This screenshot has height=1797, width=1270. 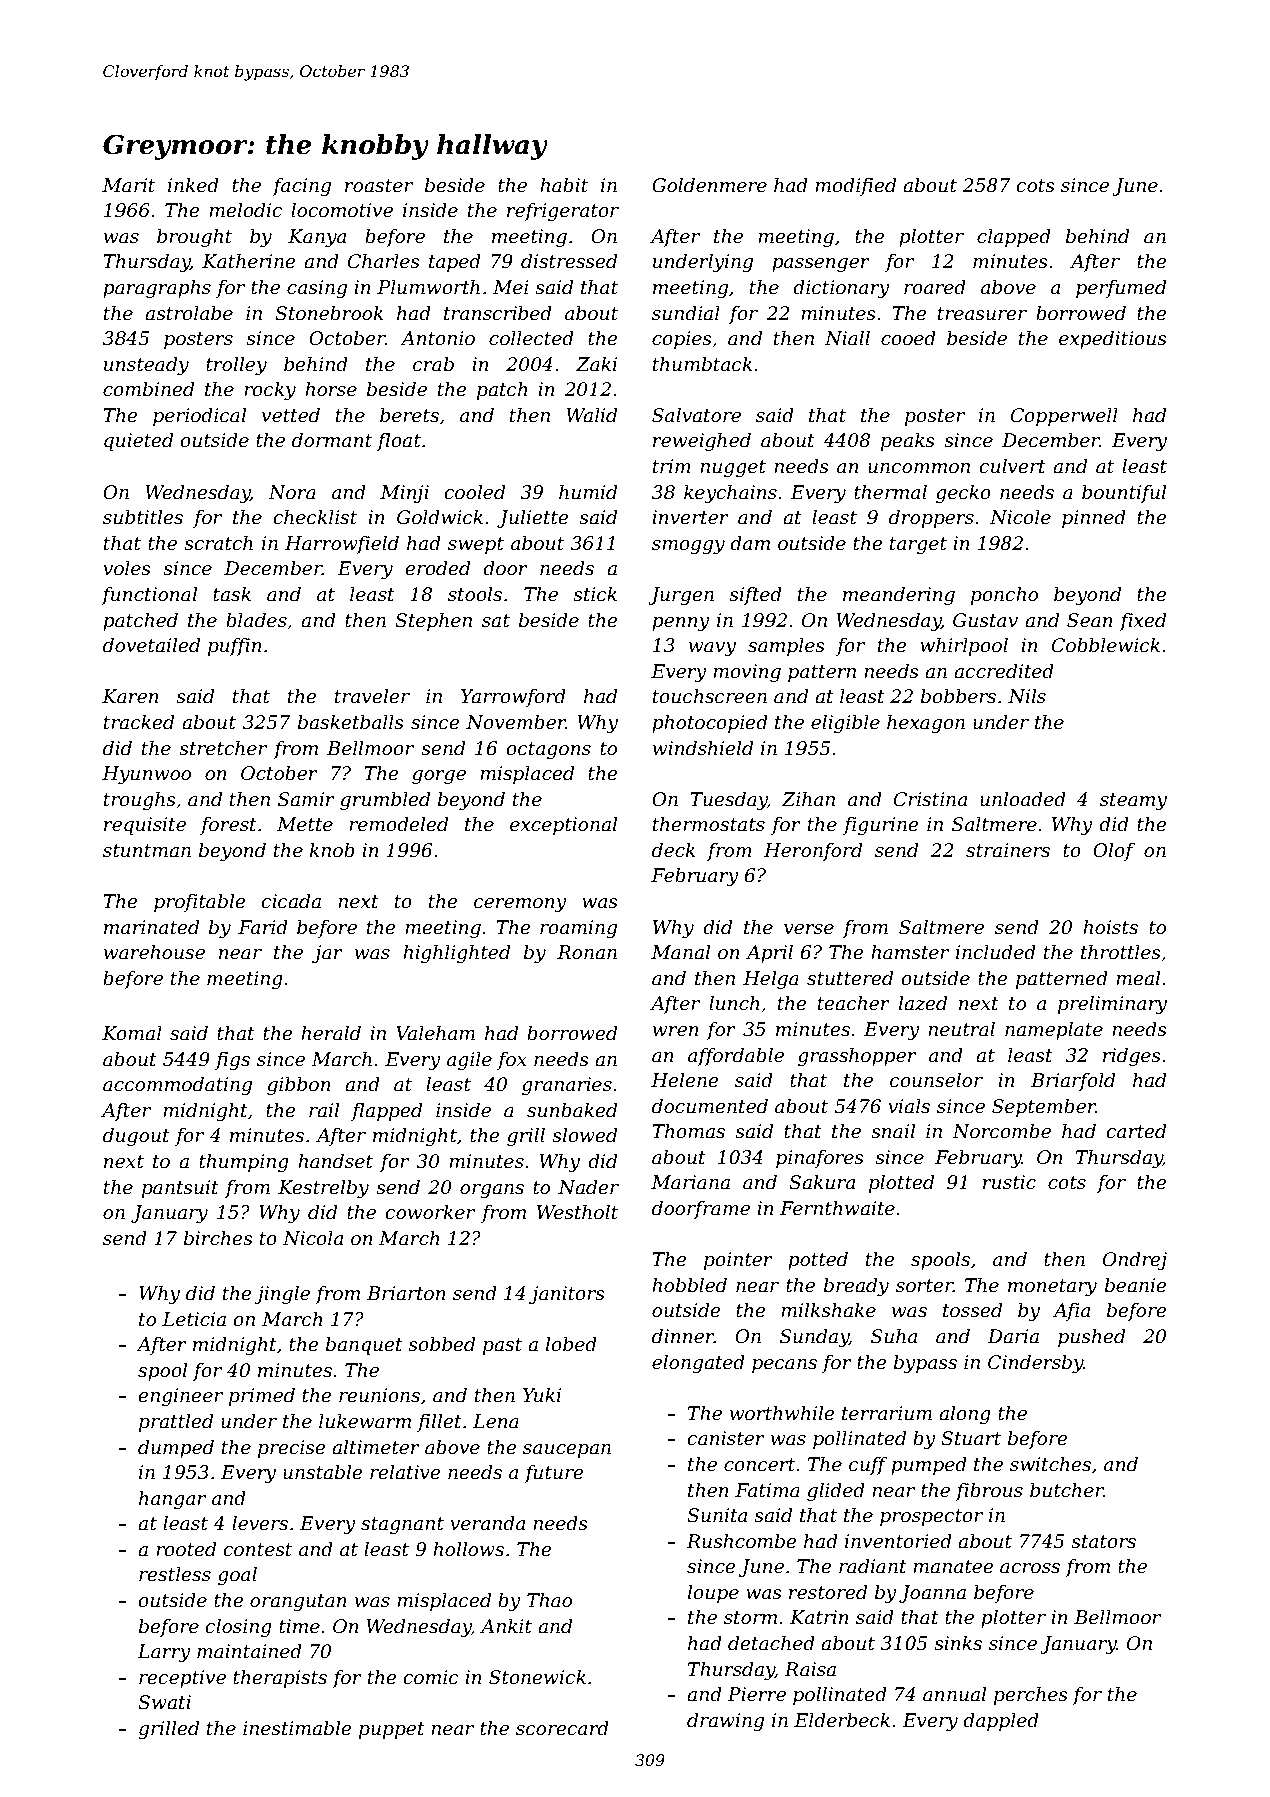 I want to click on Marit, so click(x=128, y=185).
